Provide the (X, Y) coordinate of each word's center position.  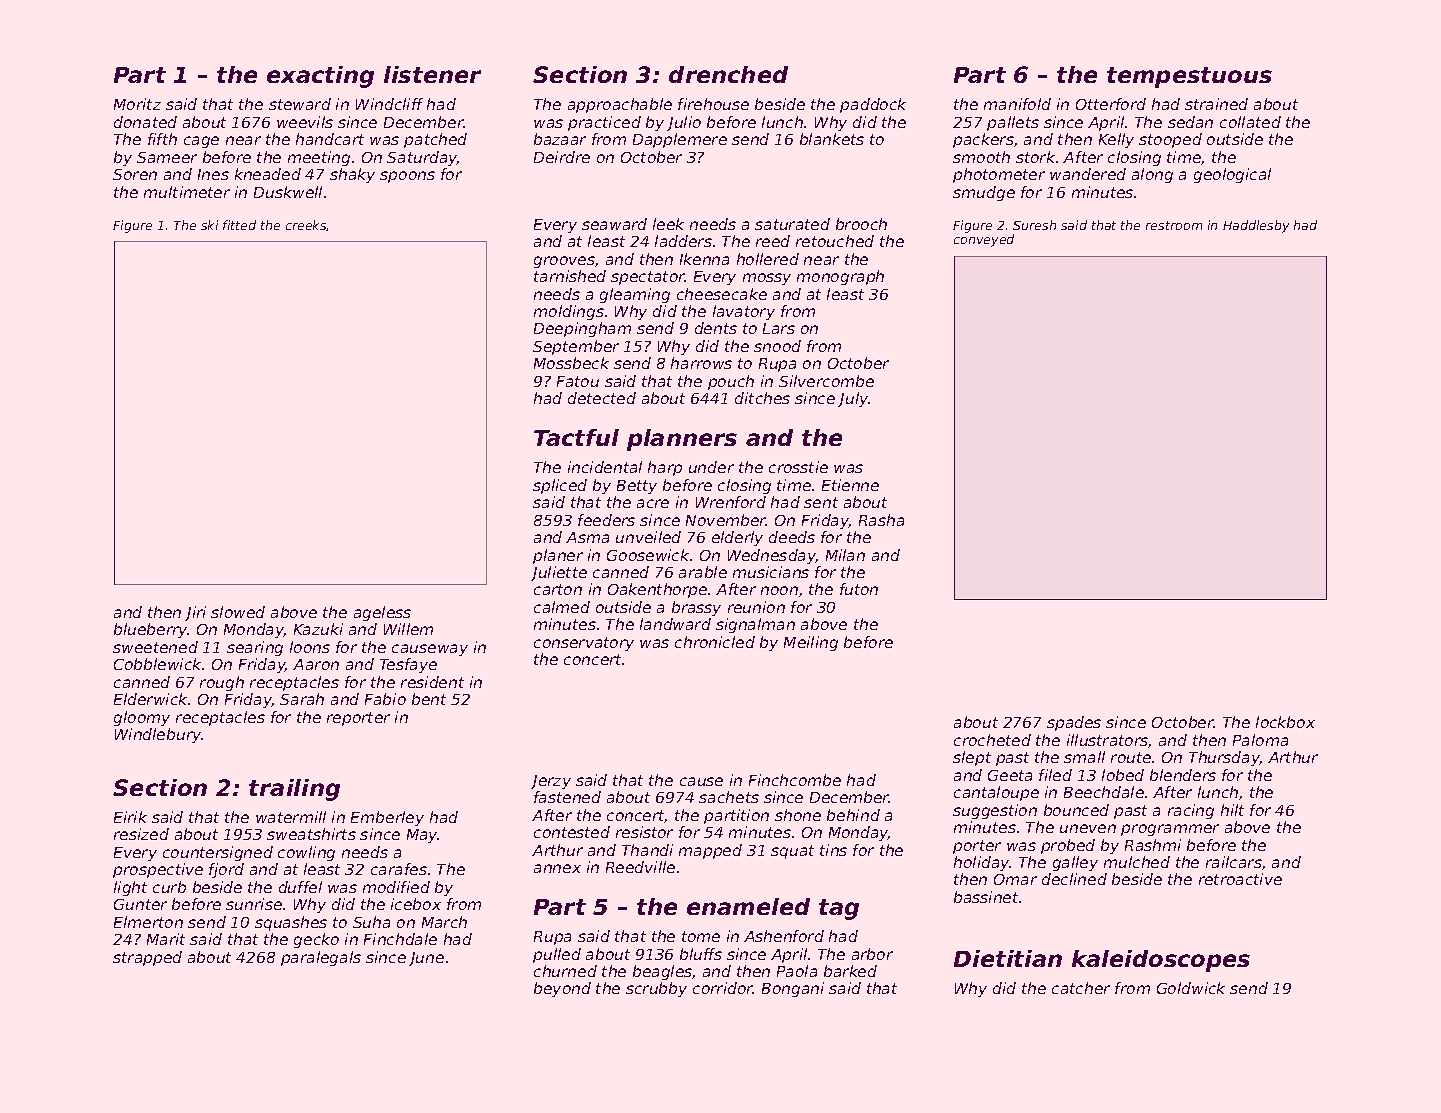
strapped (147, 958)
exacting (320, 77)
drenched (728, 74)
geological (1232, 175)
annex (557, 868)
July (853, 399)
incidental (605, 467)
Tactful (576, 437)
